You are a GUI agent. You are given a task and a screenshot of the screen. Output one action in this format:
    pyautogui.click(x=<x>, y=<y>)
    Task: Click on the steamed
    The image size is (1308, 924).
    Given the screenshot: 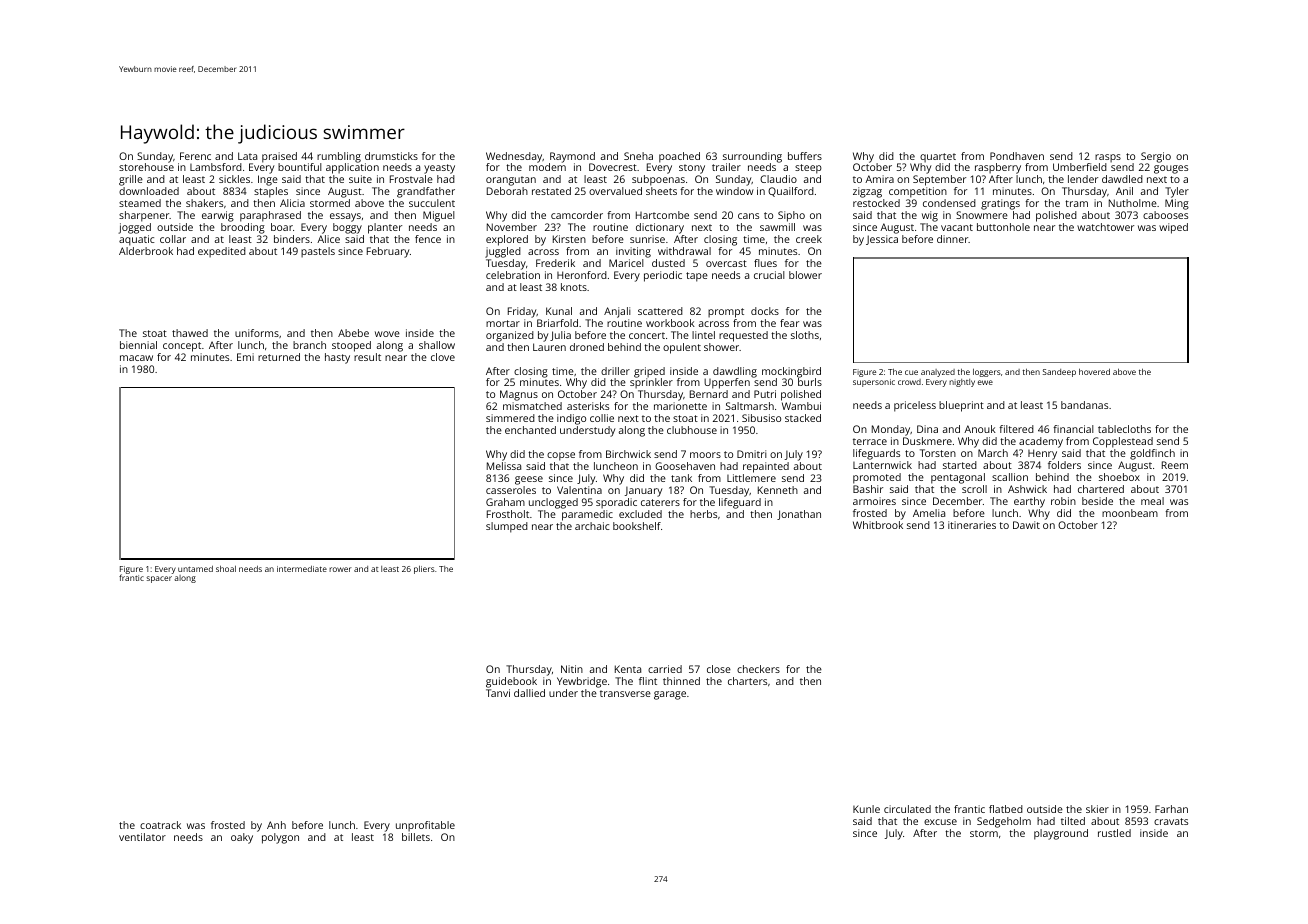 What is the action you would take?
    pyautogui.click(x=140, y=203)
